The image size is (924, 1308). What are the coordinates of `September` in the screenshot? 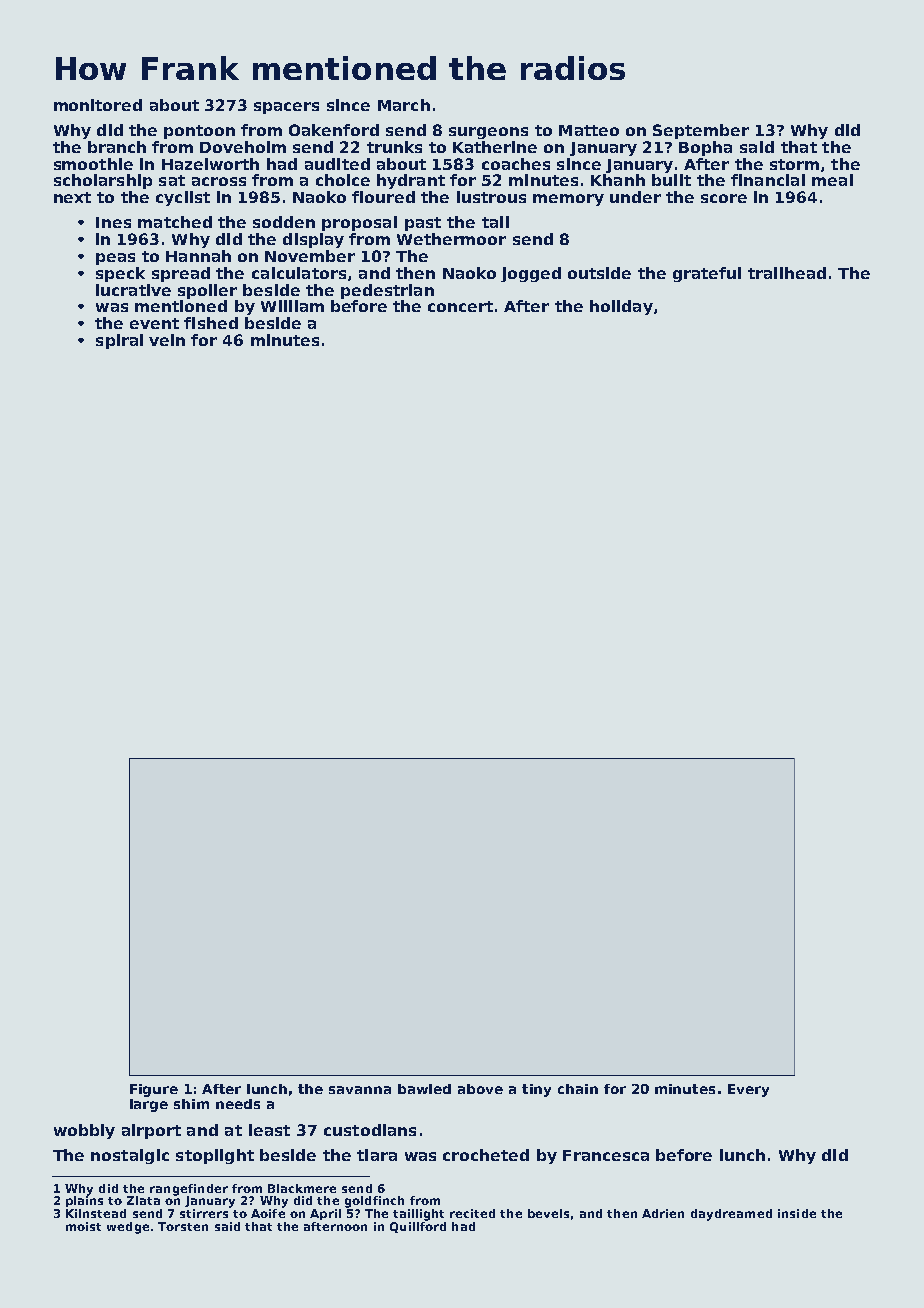 It's located at (701, 131).
